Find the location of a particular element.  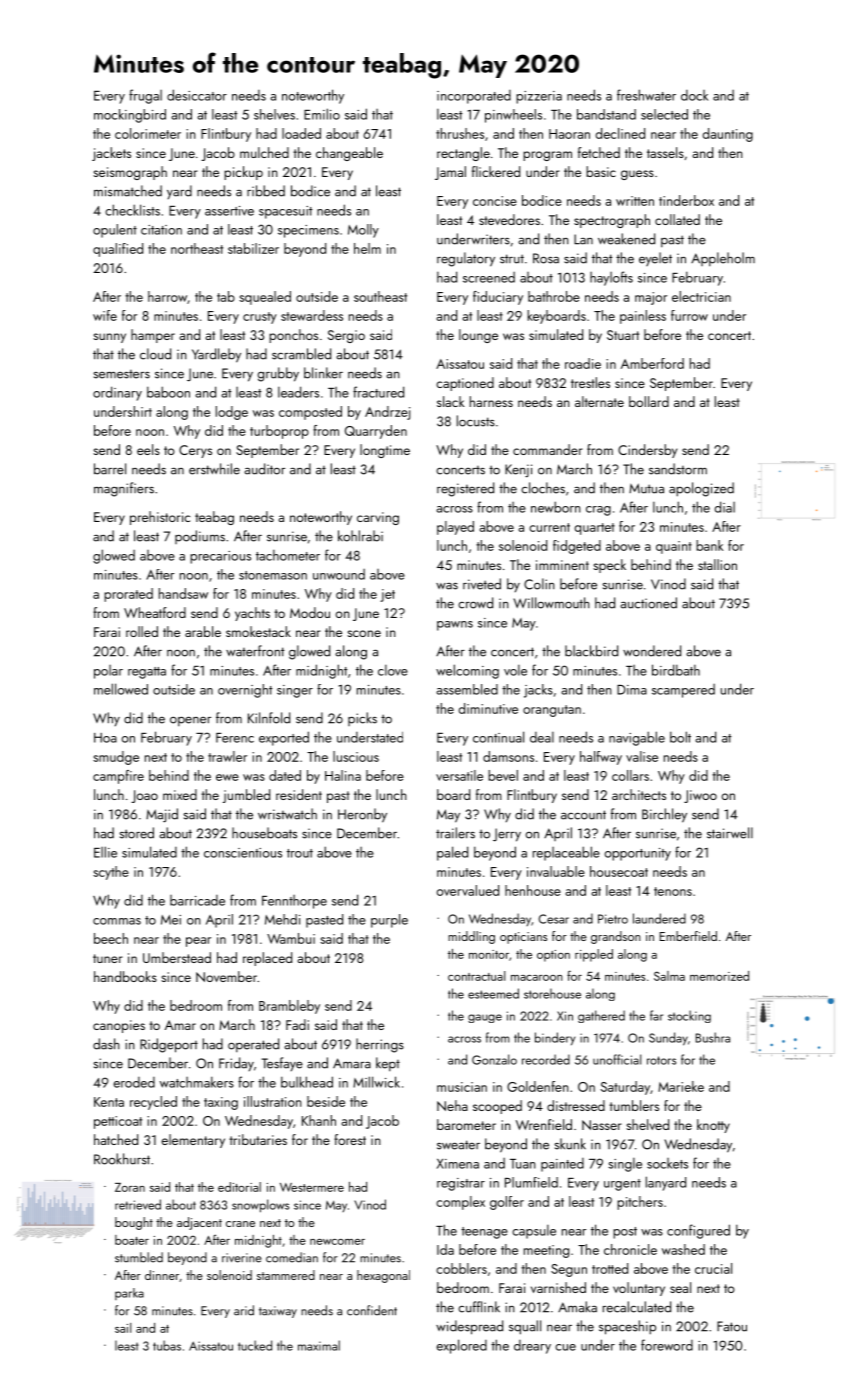

shelves is located at coordinates (274, 114).
